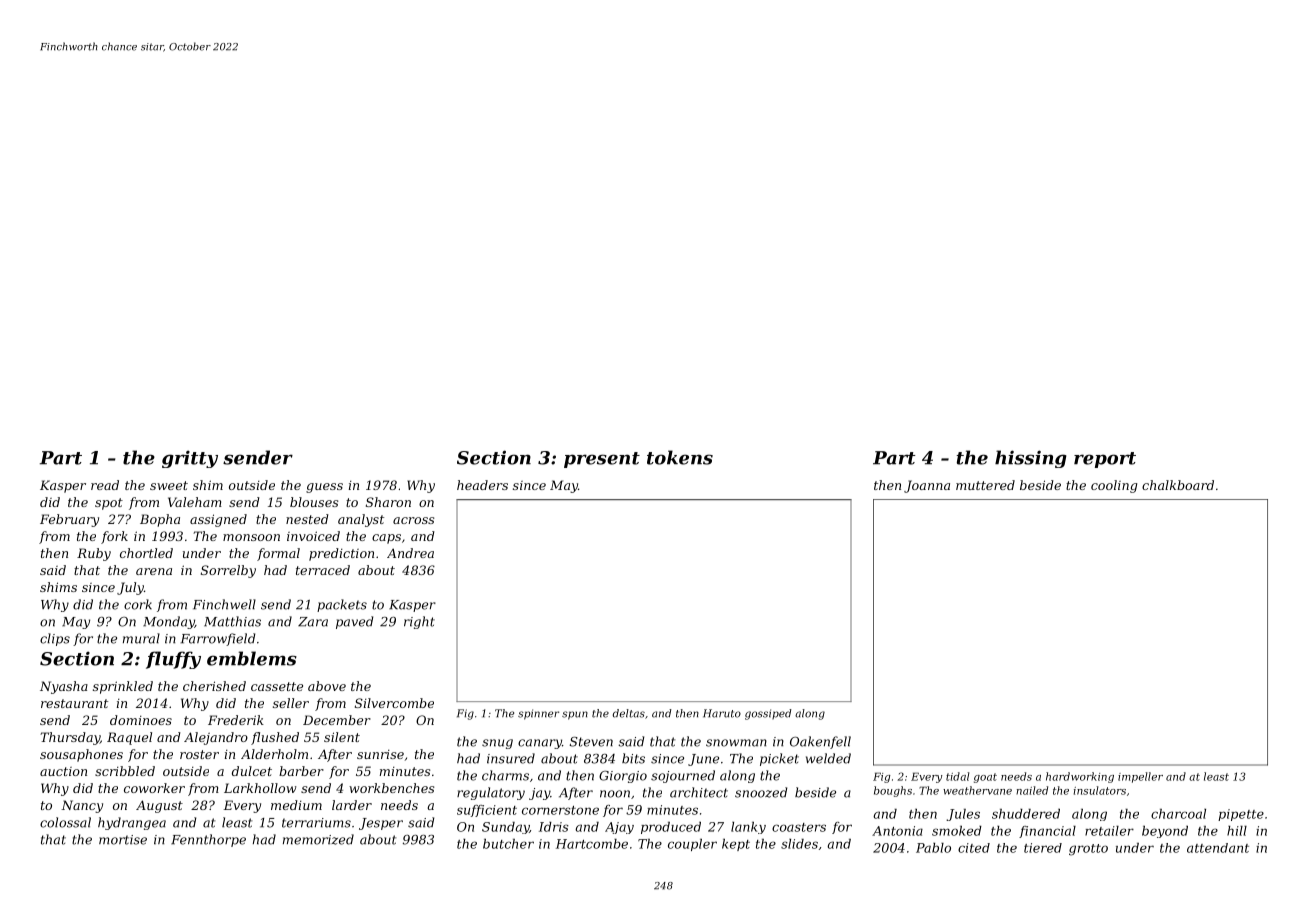 This screenshot has height=924, width=1308. I want to click on report, so click(1105, 460).
